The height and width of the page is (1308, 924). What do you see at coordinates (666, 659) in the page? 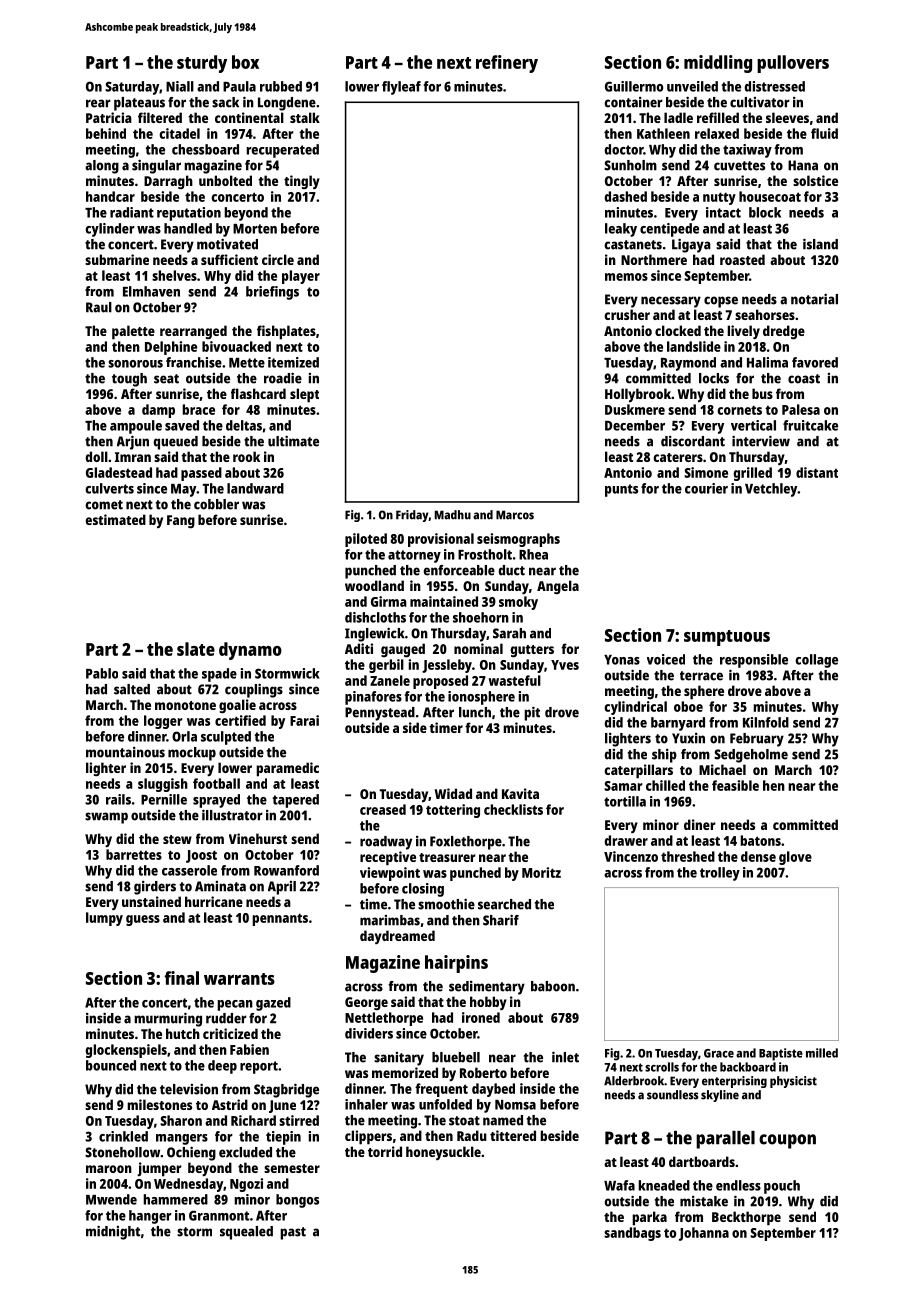
I see `voiced` at bounding box center [666, 659].
